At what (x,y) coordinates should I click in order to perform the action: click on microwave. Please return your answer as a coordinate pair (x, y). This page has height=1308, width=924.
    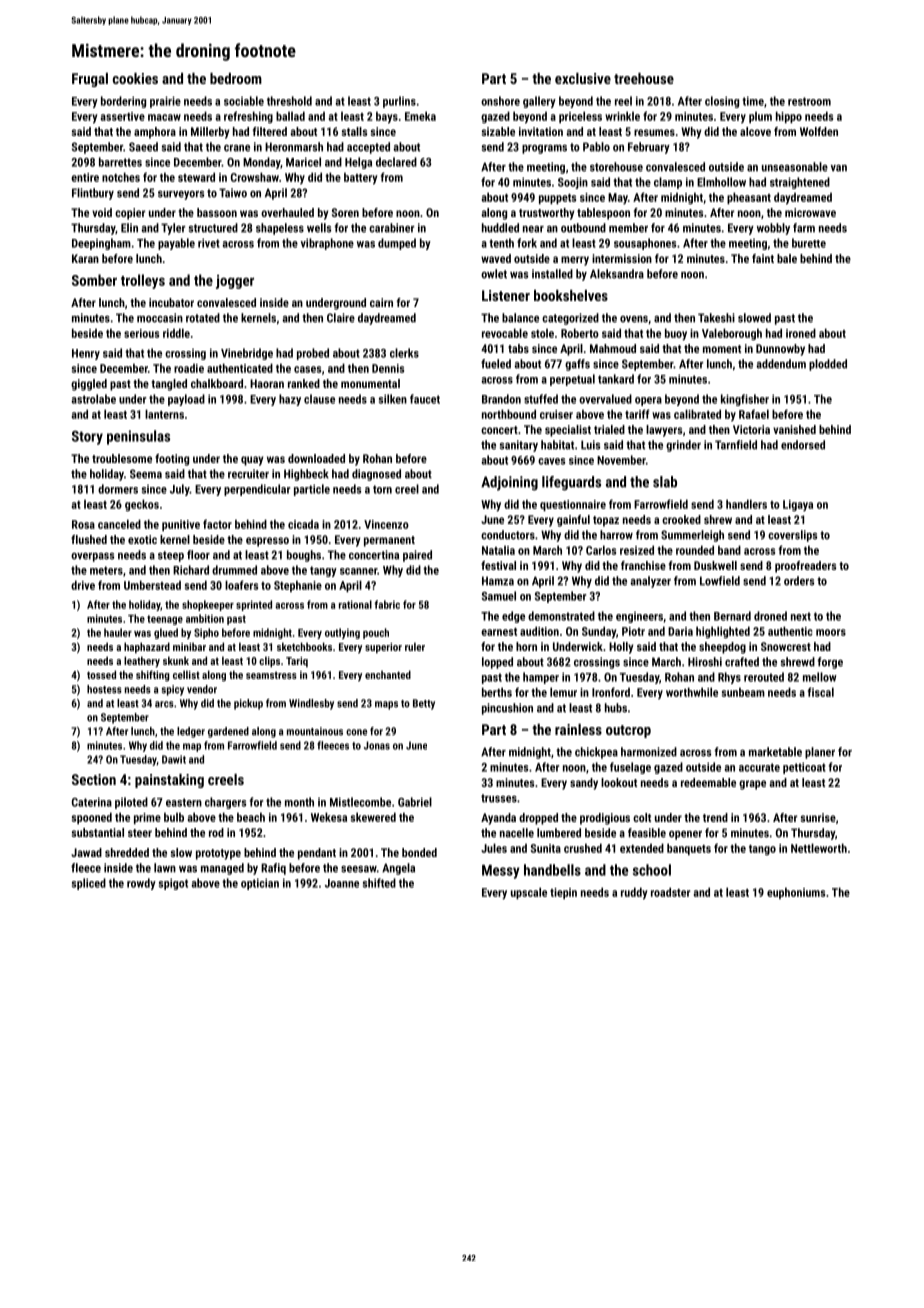
    Looking at the image, I should click on (810, 212).
